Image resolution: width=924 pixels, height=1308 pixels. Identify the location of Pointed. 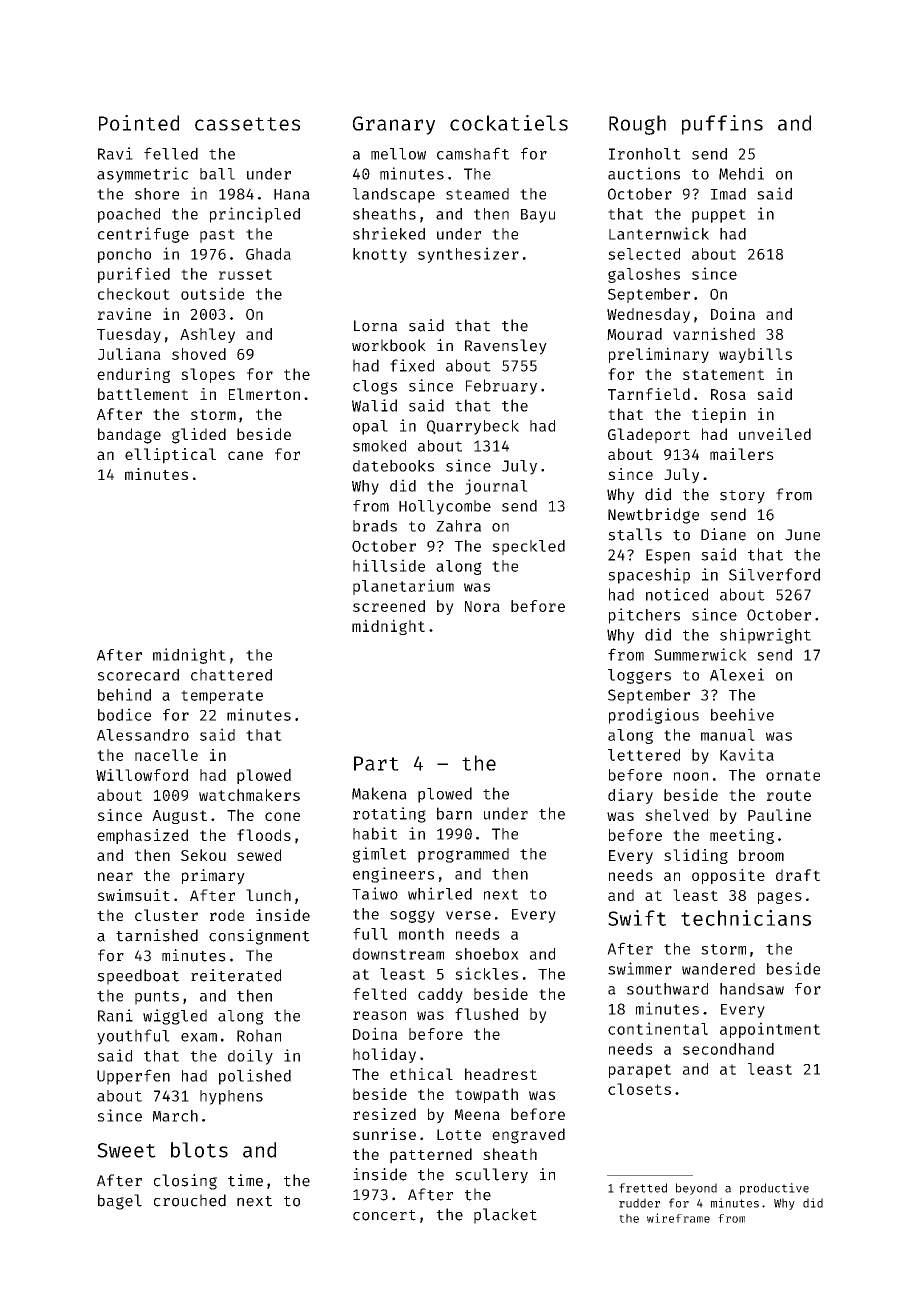
(139, 123).
